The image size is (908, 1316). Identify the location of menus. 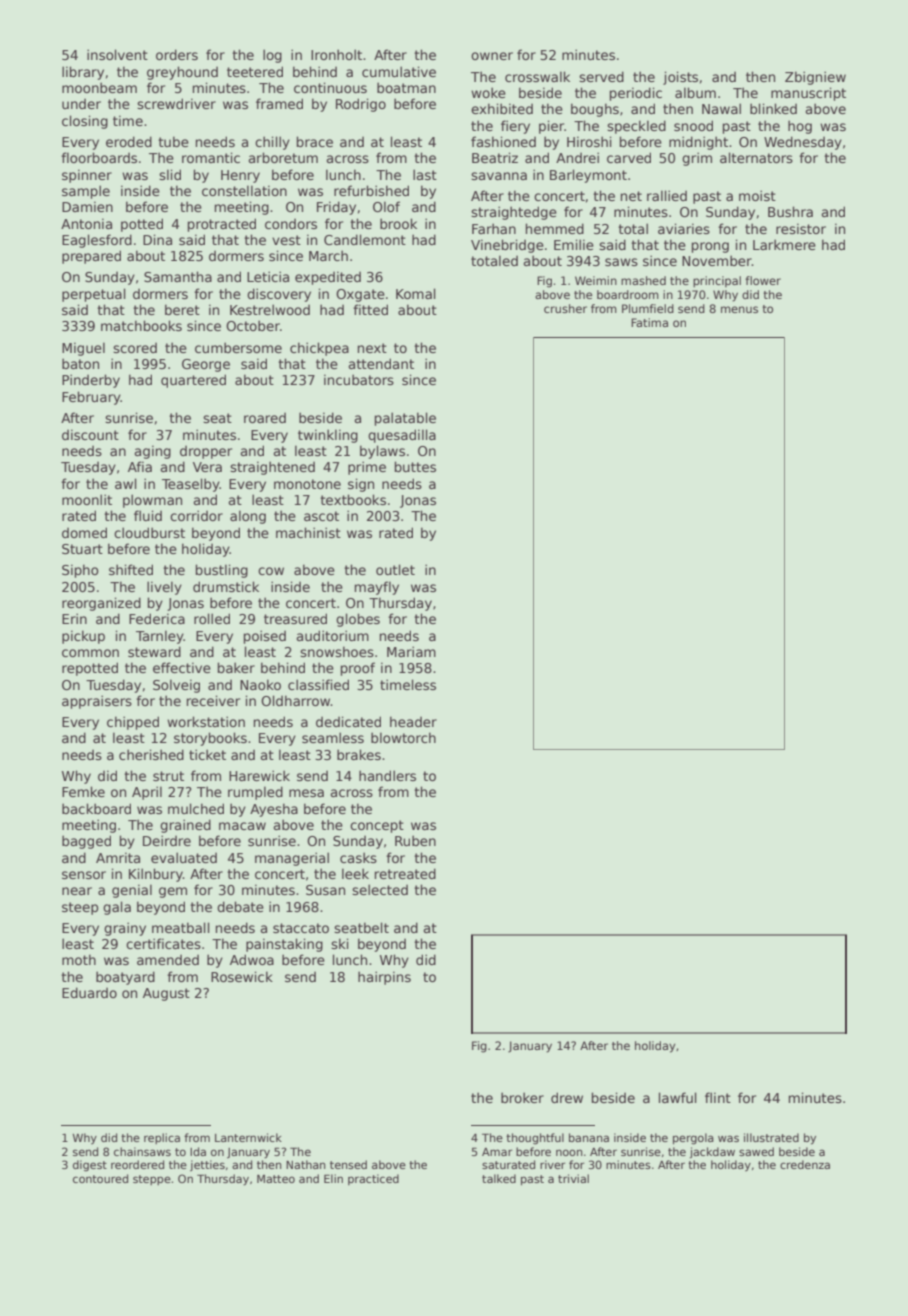
(739, 309).
